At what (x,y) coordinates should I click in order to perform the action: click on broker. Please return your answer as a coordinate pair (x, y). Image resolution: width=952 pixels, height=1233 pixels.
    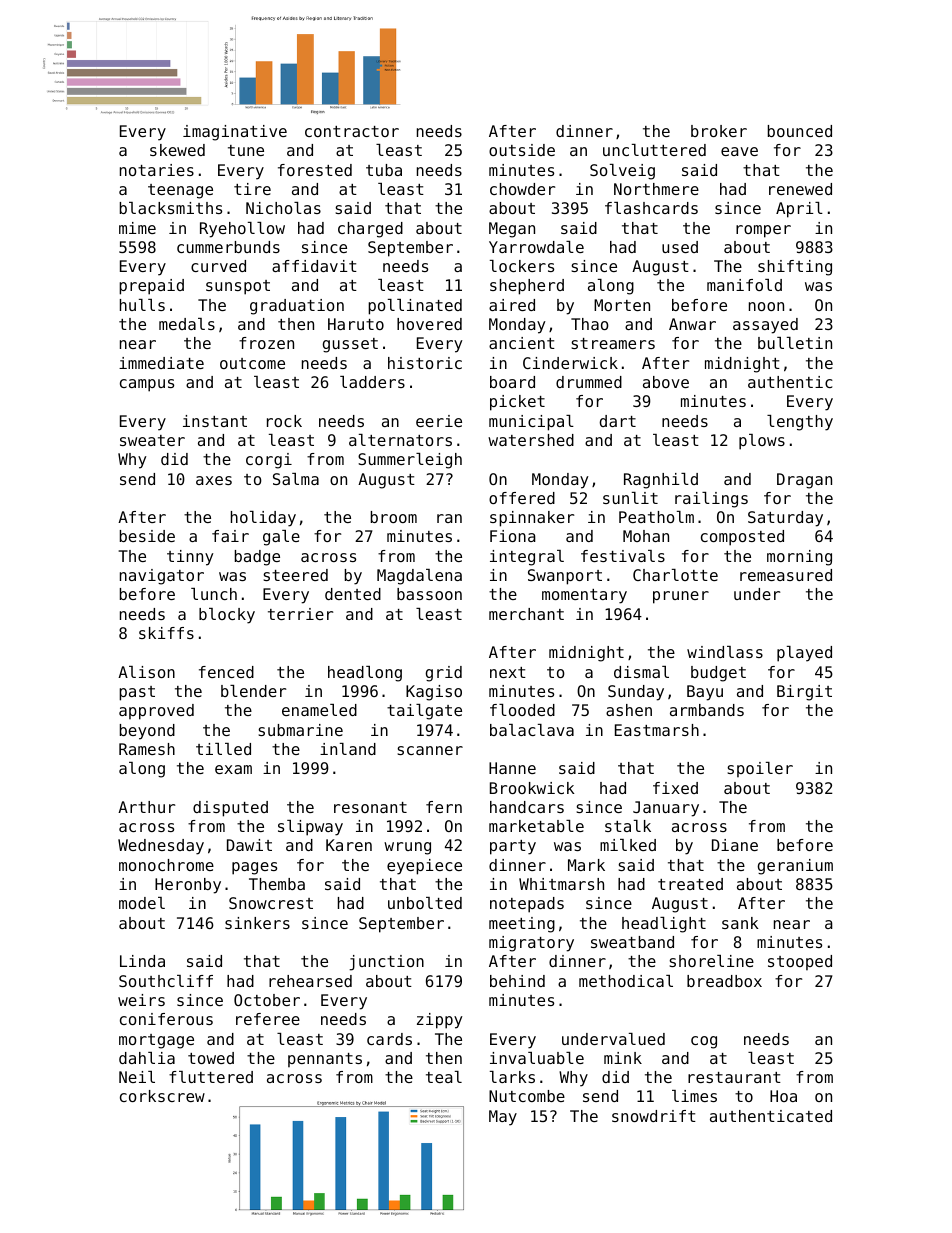
    Looking at the image, I should click on (719, 131).
